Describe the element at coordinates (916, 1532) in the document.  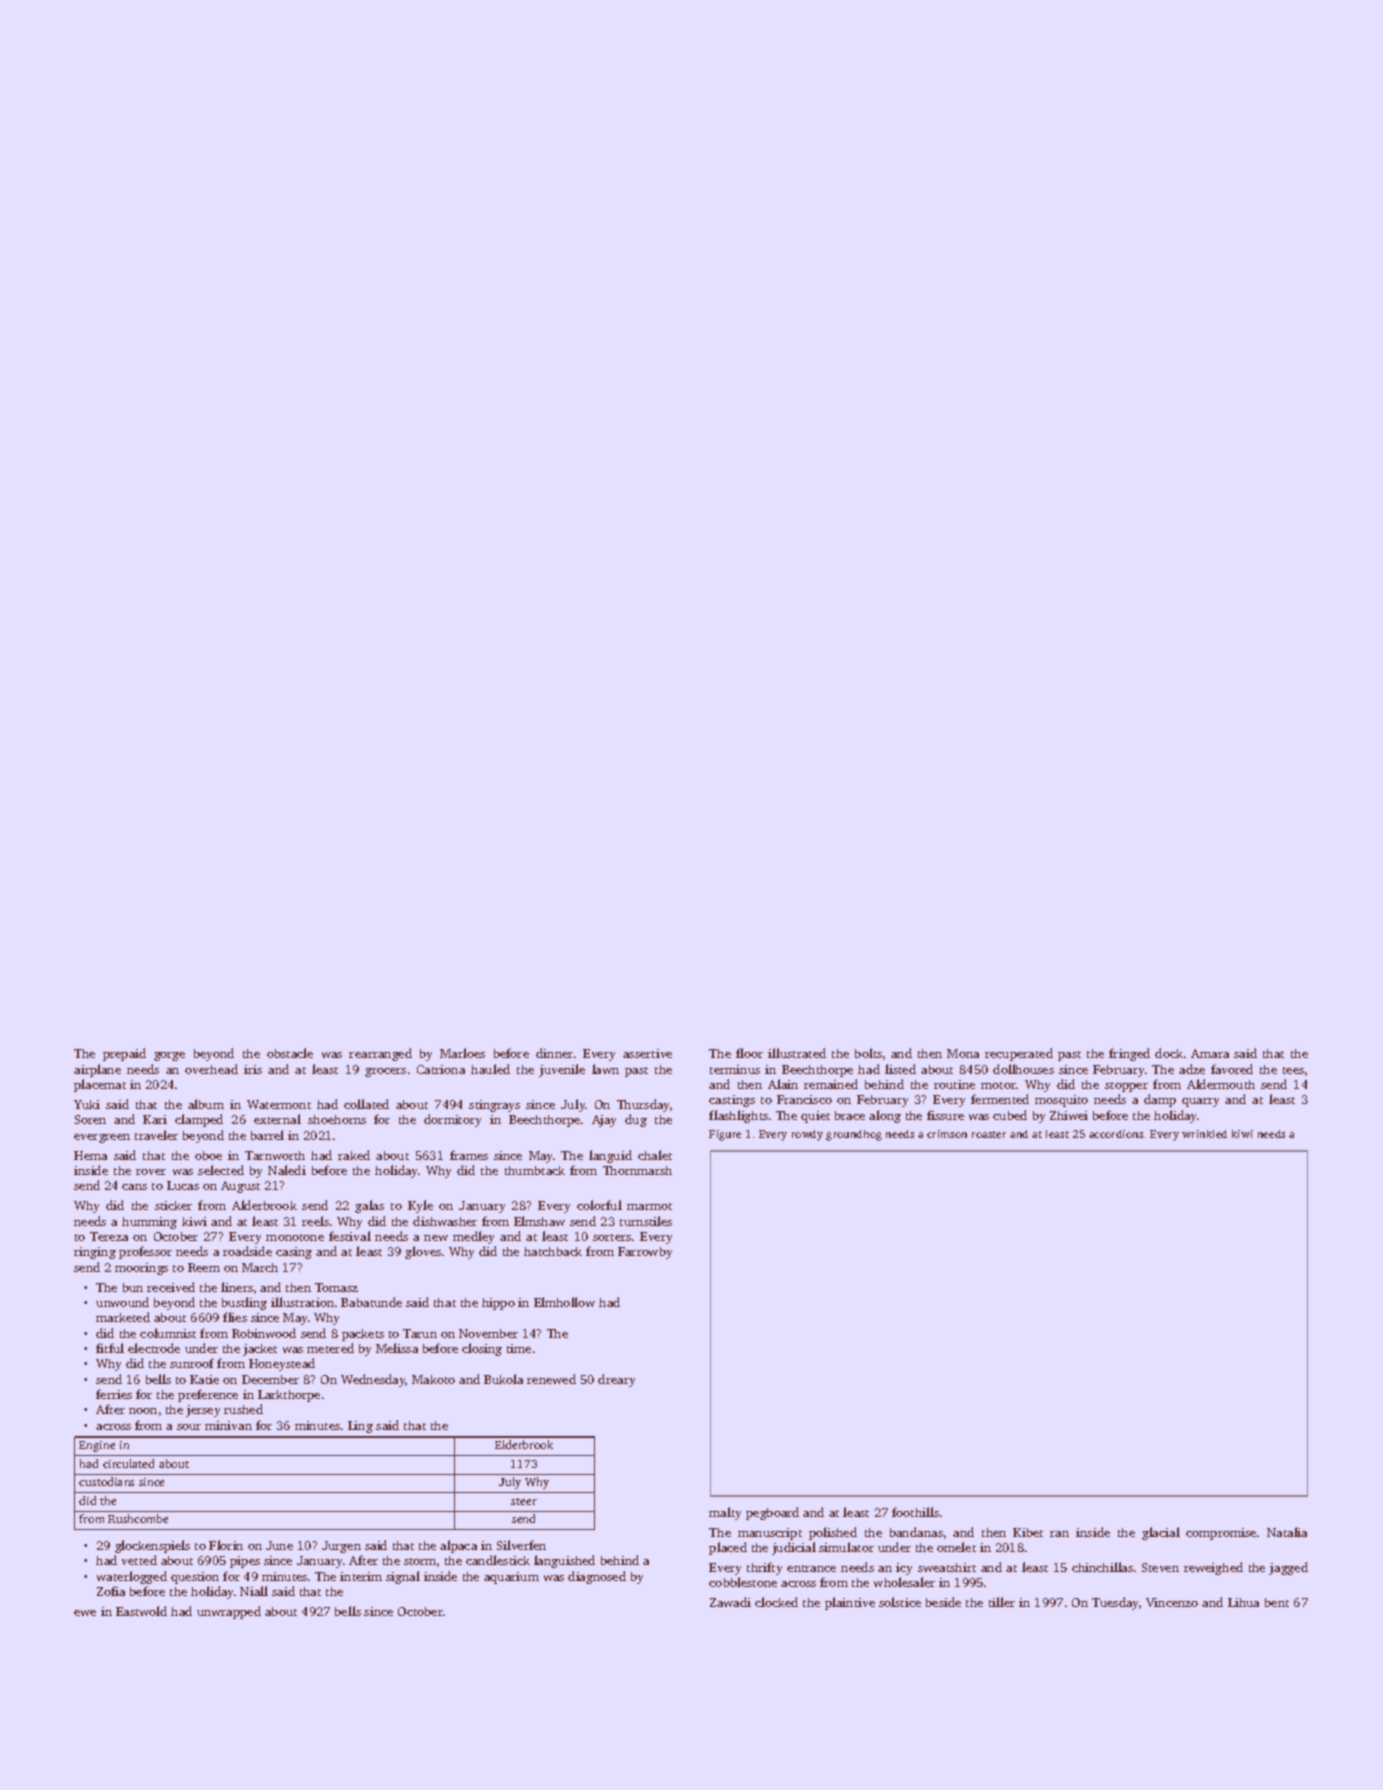
I see `bandanas` at that location.
